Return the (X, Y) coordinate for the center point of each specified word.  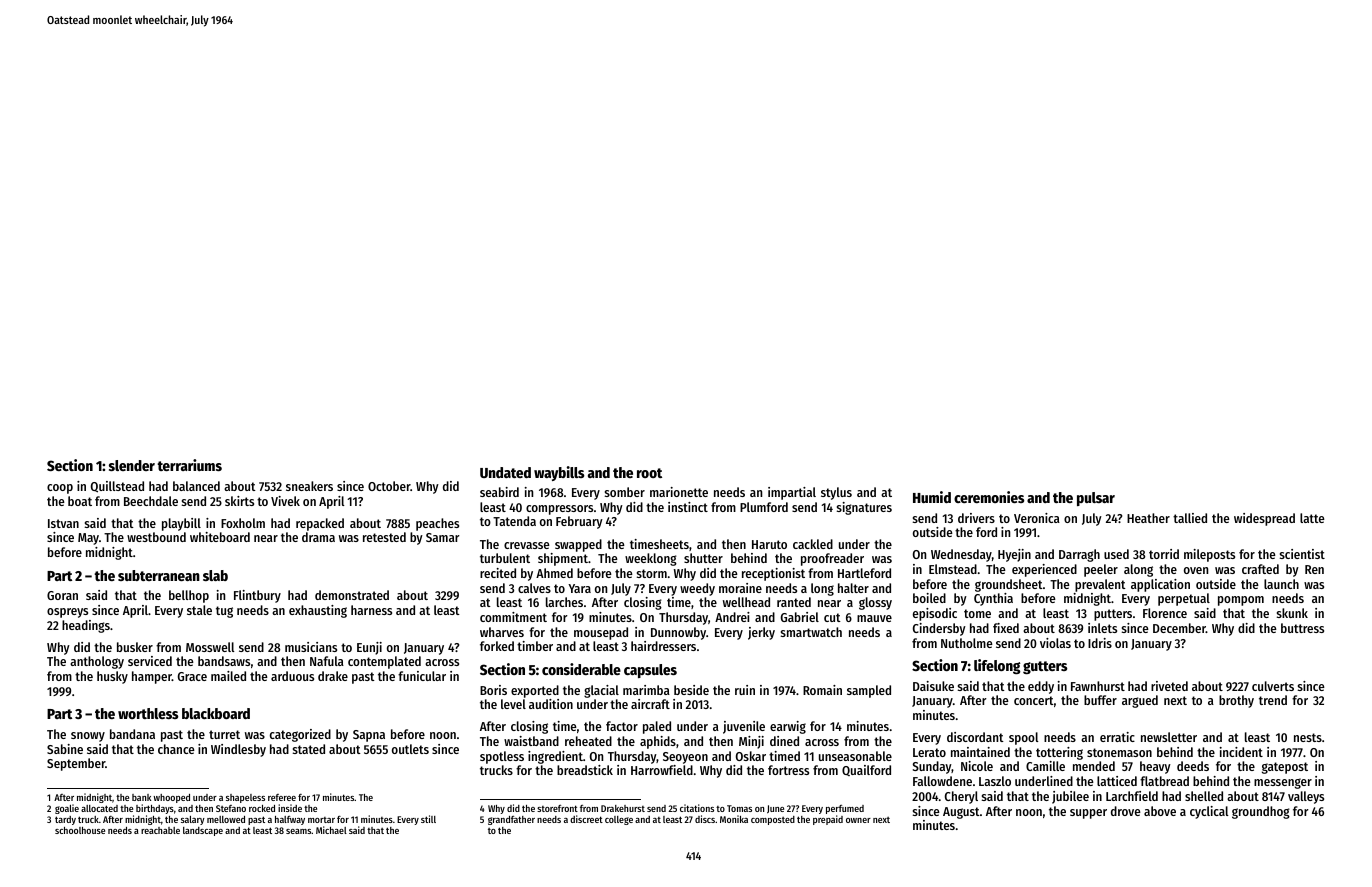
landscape (203, 831)
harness (371, 610)
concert (1034, 700)
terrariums (189, 465)
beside (691, 690)
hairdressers (663, 646)
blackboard (216, 713)
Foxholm (243, 523)
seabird (499, 492)
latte (1312, 518)
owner (858, 820)
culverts (1273, 686)
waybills (559, 473)
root (649, 473)
